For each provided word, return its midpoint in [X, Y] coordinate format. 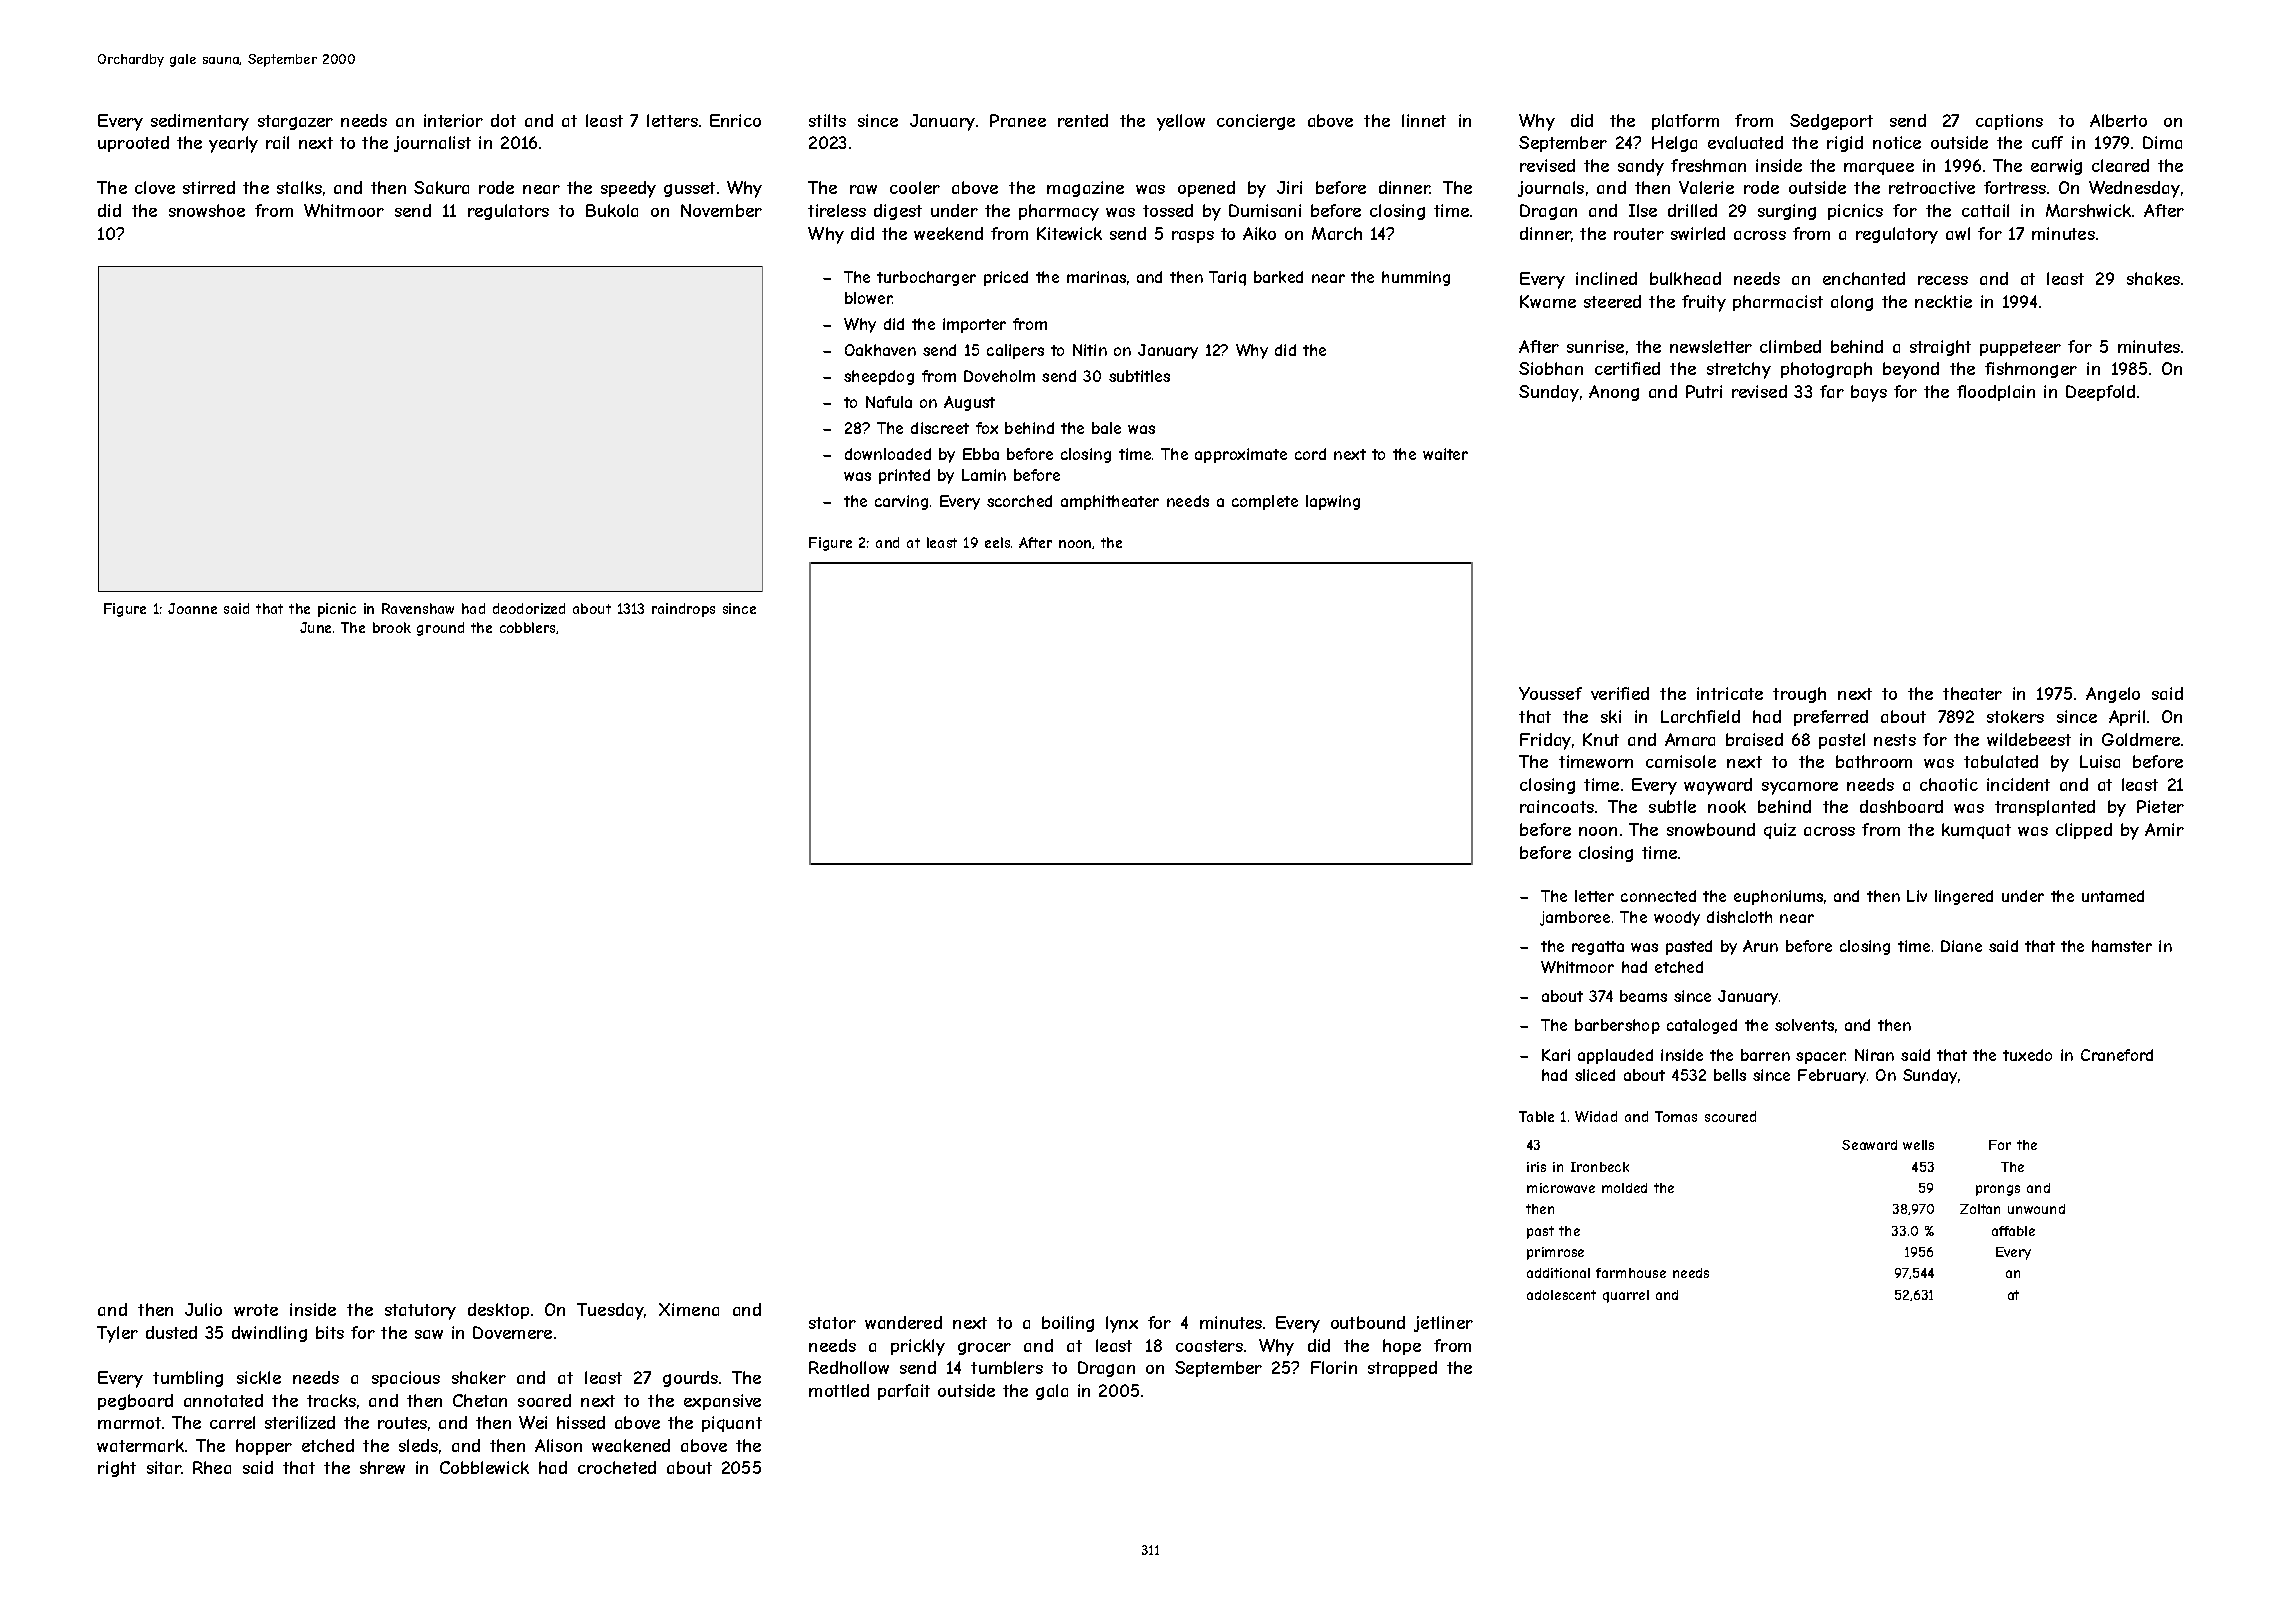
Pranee [1018, 120]
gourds [690, 1379]
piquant [732, 1424]
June [315, 627]
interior [453, 120]
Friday [1545, 741]
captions [2009, 122]
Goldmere [2141, 739]
